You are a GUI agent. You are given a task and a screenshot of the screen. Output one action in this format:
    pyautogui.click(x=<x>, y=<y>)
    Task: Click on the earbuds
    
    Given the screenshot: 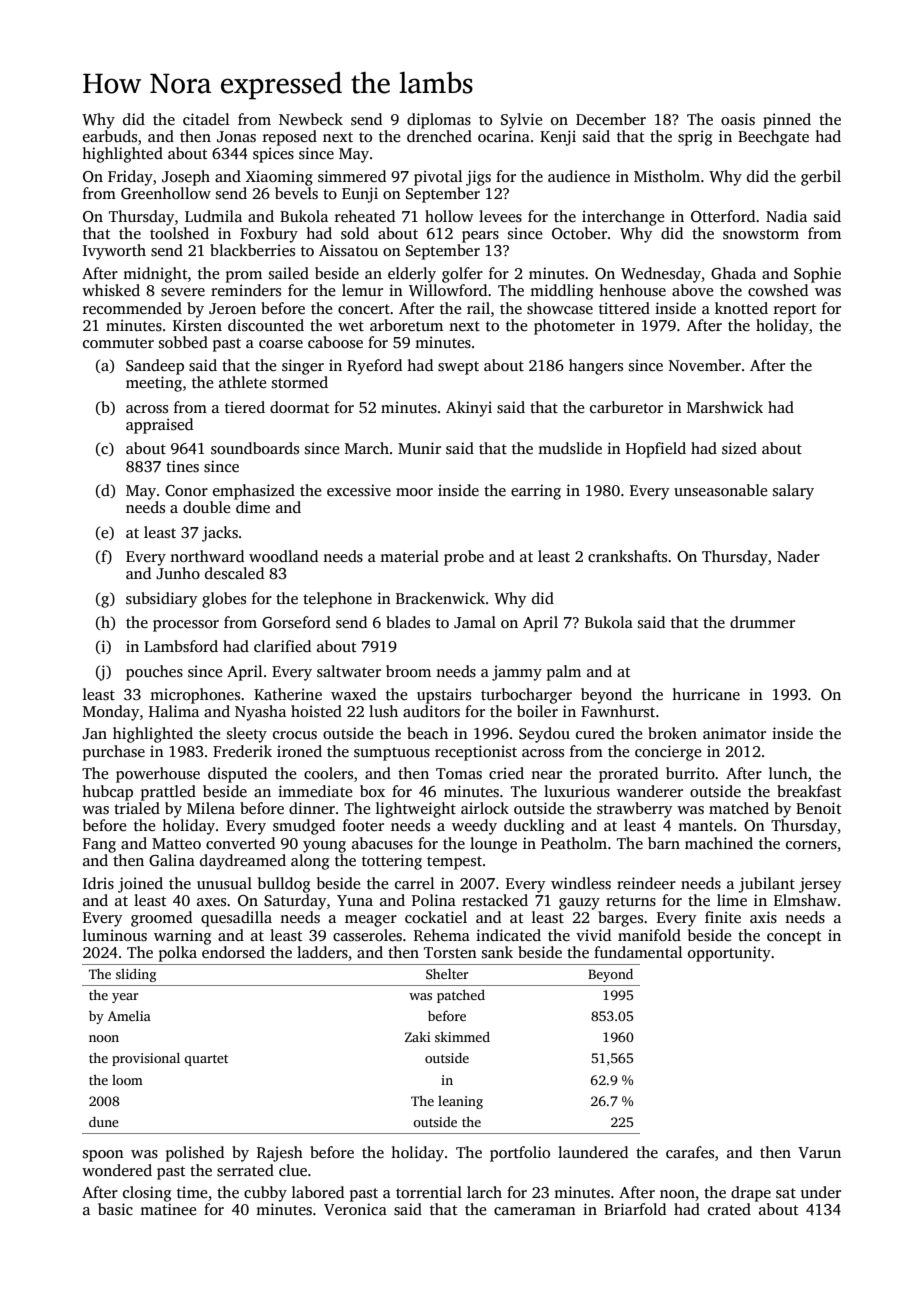 What is the action you would take?
    pyautogui.click(x=110, y=136)
